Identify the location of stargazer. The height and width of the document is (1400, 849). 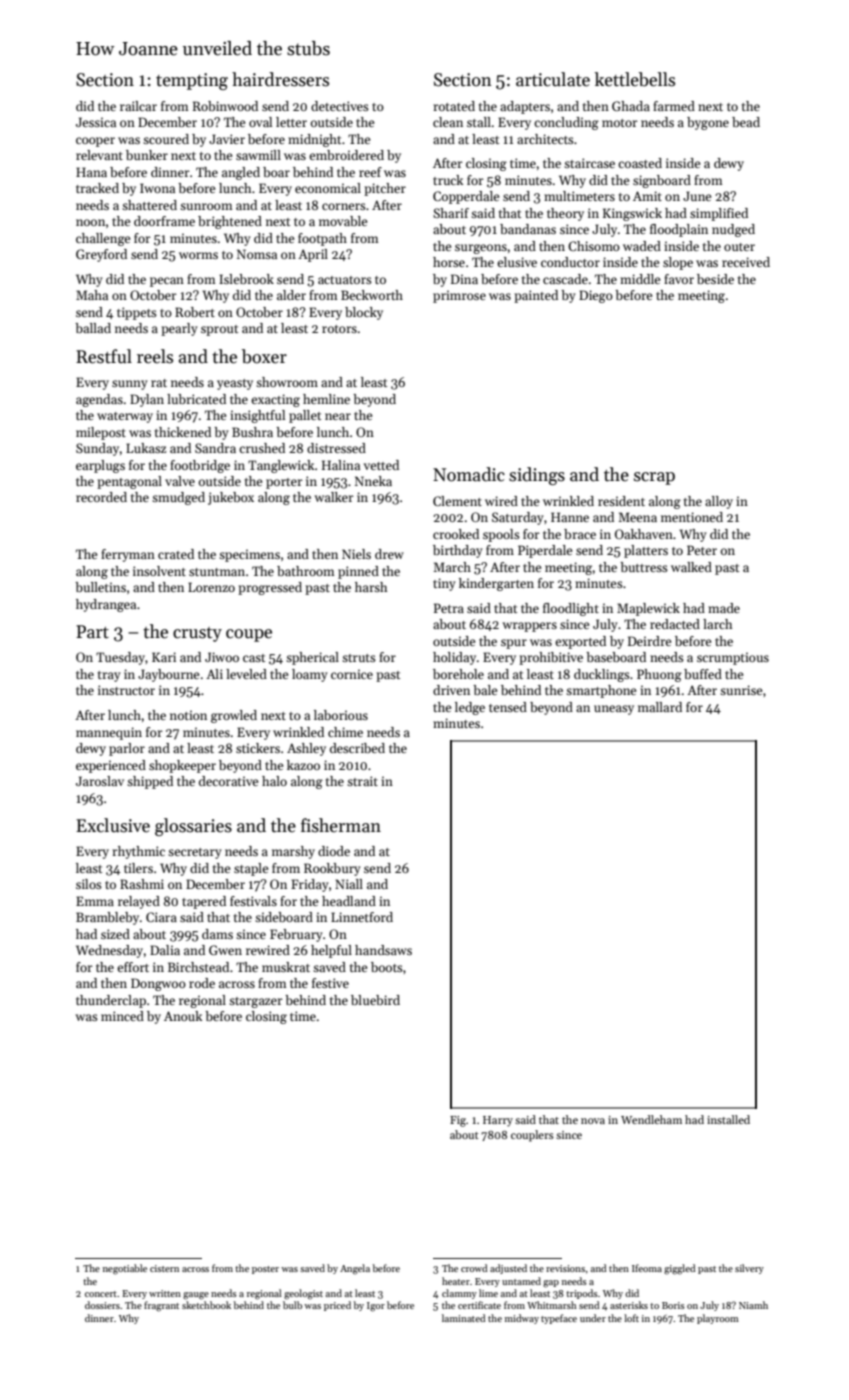
(256, 1002).
